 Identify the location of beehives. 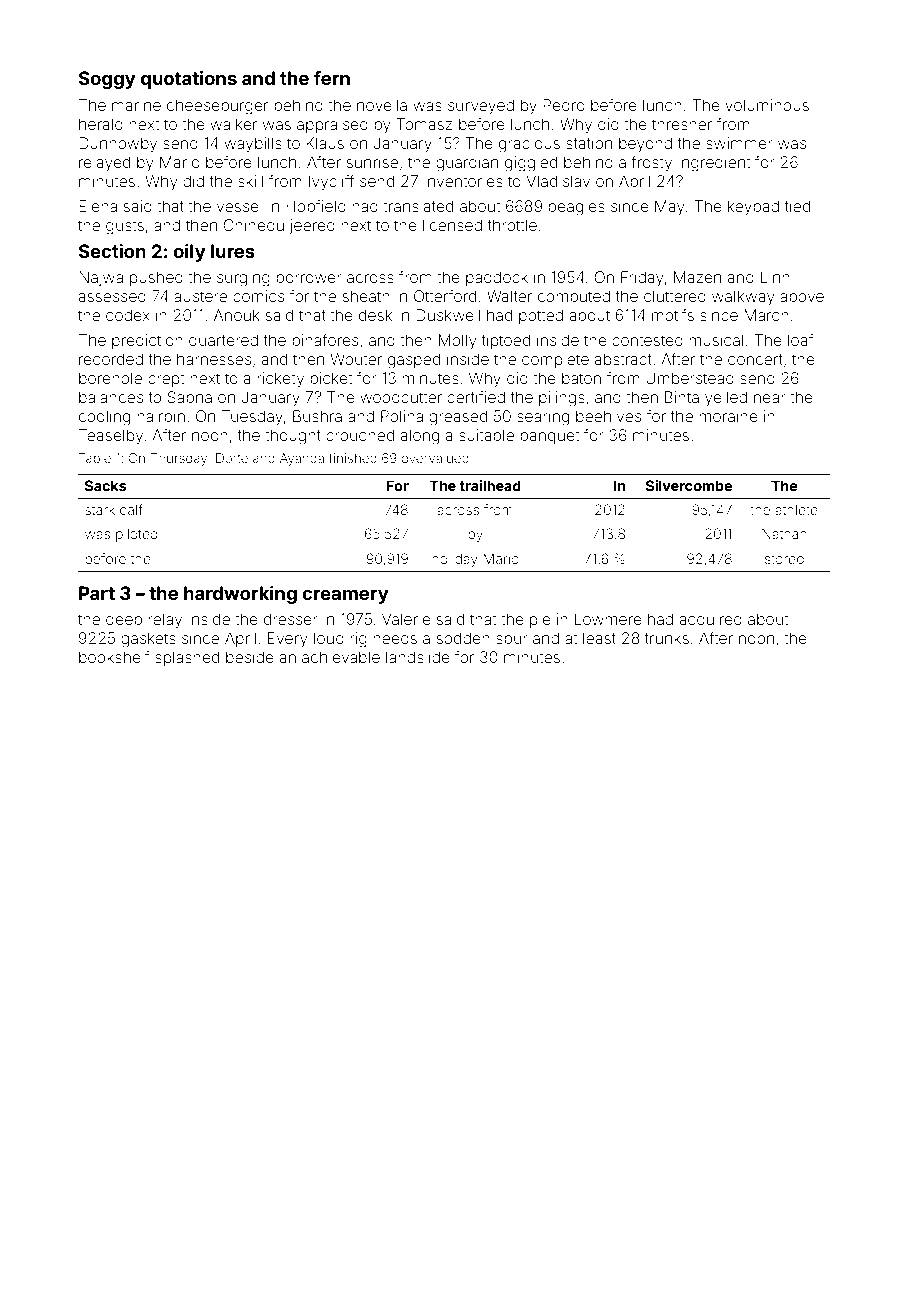
(608, 416).
